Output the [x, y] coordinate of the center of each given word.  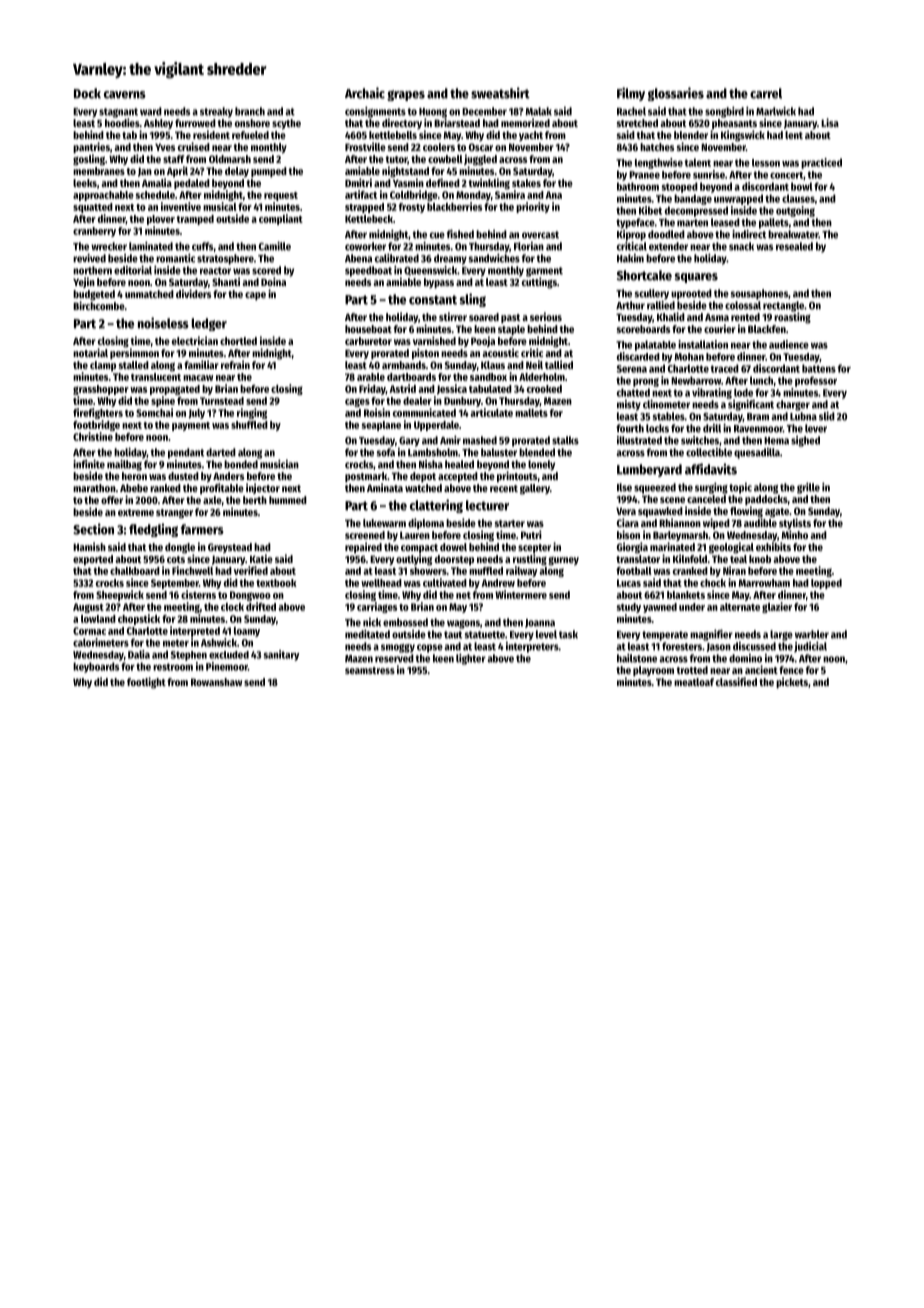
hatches [657, 147]
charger [793, 405]
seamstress [370, 670]
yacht [531, 136]
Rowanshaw [216, 682]
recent [504, 488]
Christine [93, 436]
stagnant [118, 113]
